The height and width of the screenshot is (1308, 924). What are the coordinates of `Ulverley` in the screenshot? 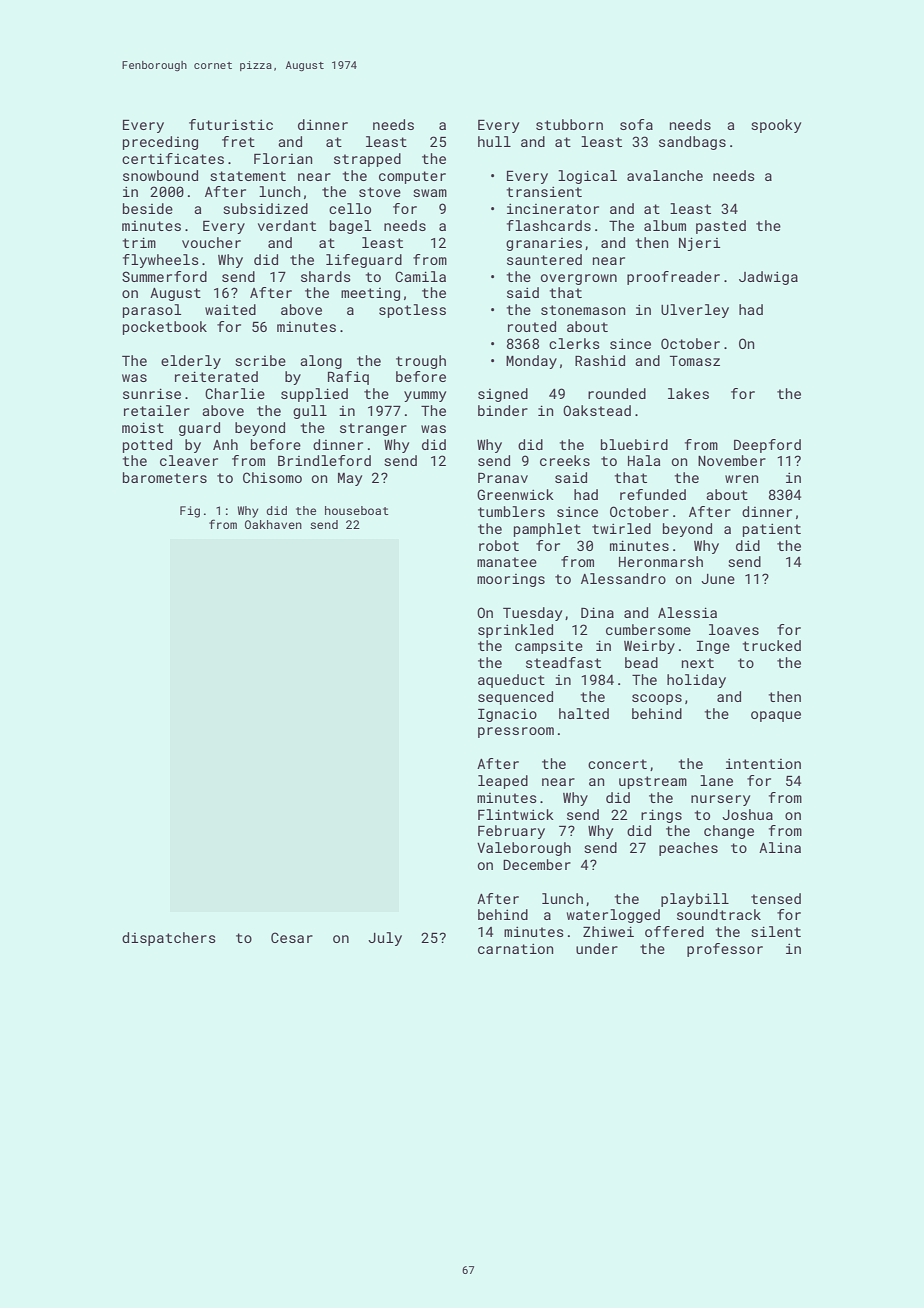 It's located at (695, 311).
